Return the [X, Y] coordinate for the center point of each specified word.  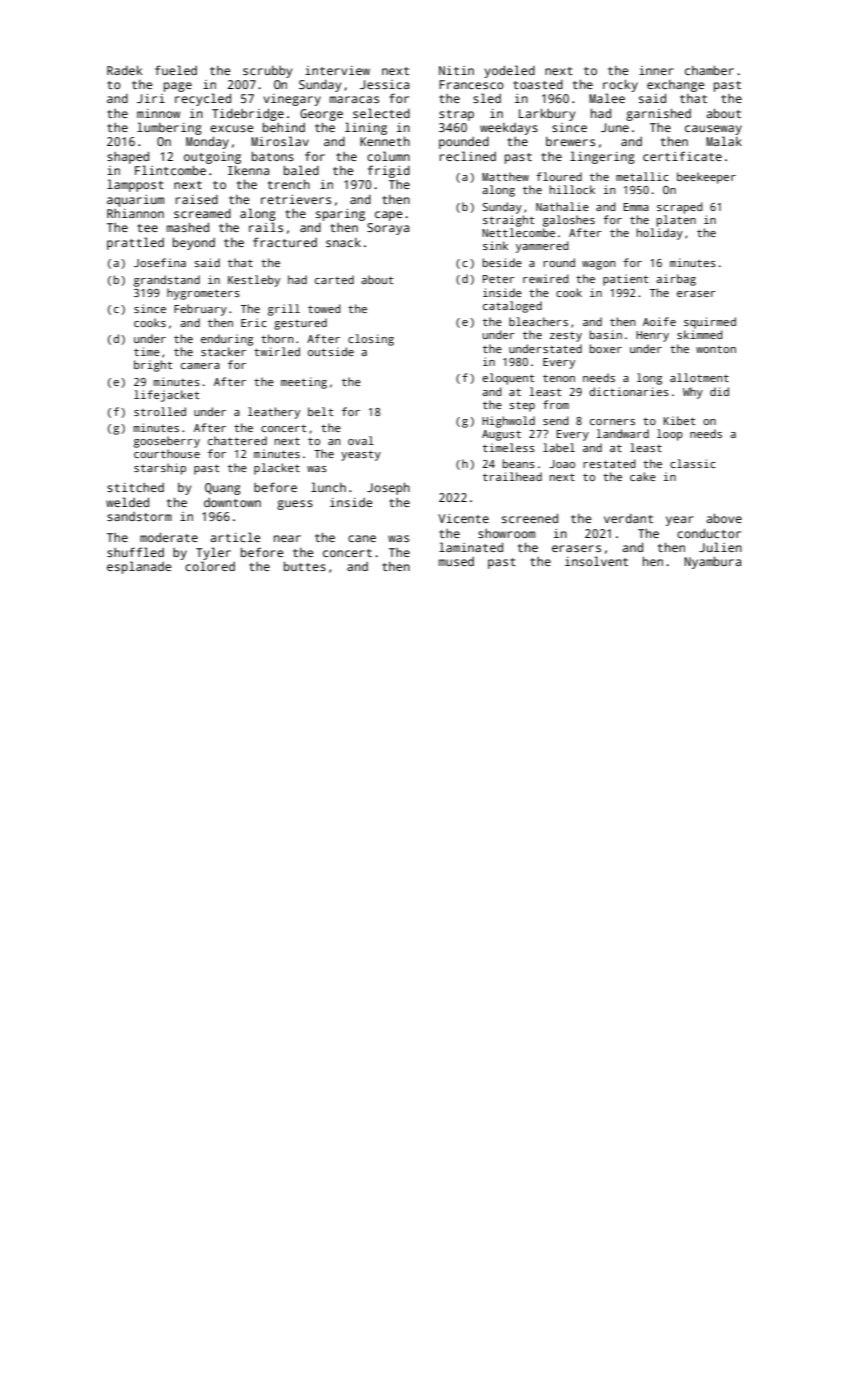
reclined [468, 156]
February [200, 310]
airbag [676, 280]
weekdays [509, 129]
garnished [658, 114]
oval [361, 440]
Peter [499, 279]
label [559, 447]
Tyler [213, 553]
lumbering [169, 128]
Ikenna [248, 170]
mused [456, 561]
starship [160, 469]
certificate [682, 156]
